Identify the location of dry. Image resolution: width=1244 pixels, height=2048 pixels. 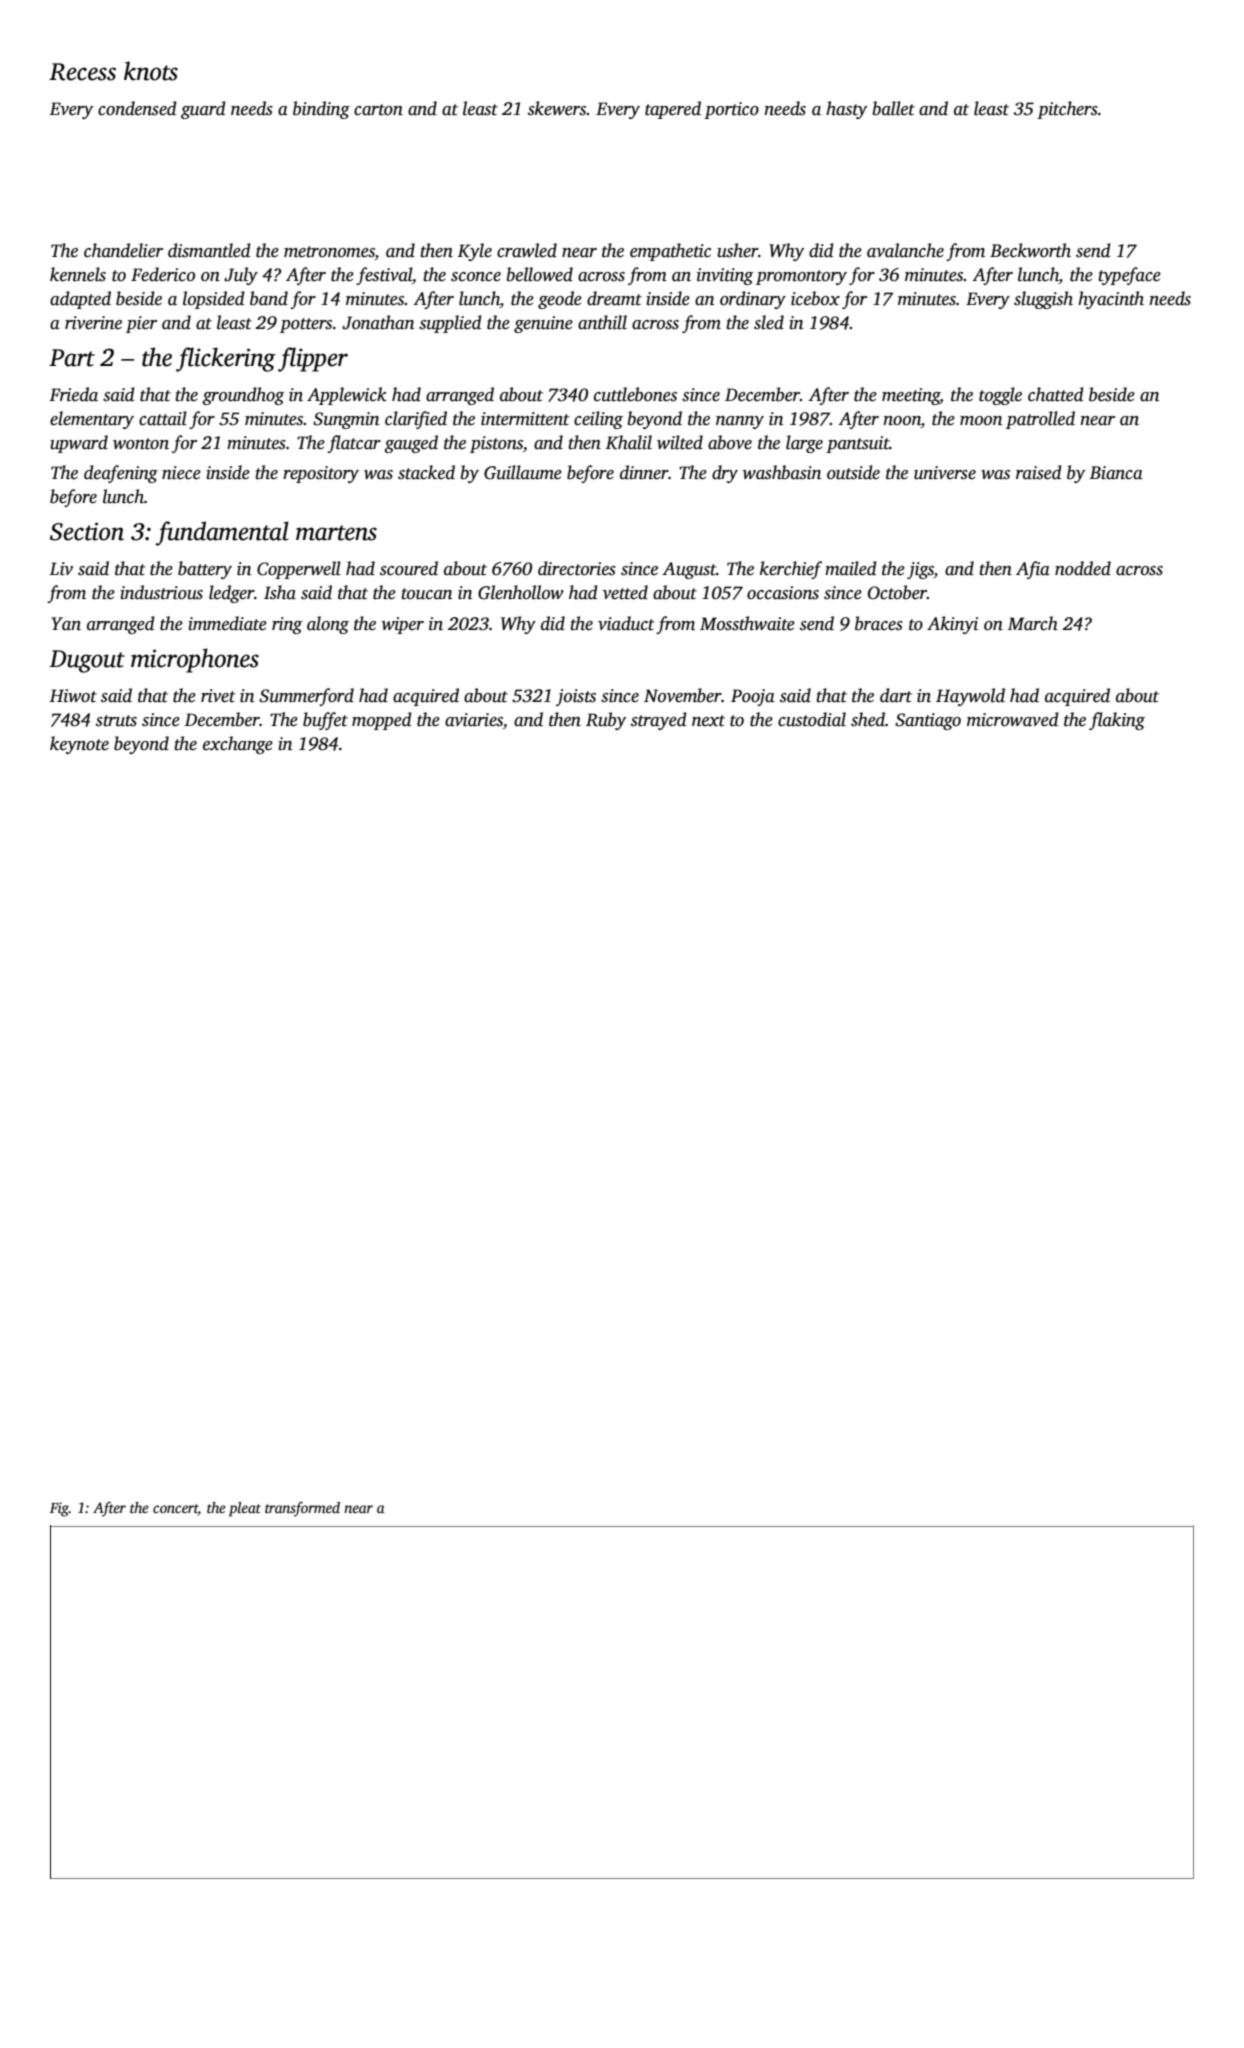
(725, 474).
